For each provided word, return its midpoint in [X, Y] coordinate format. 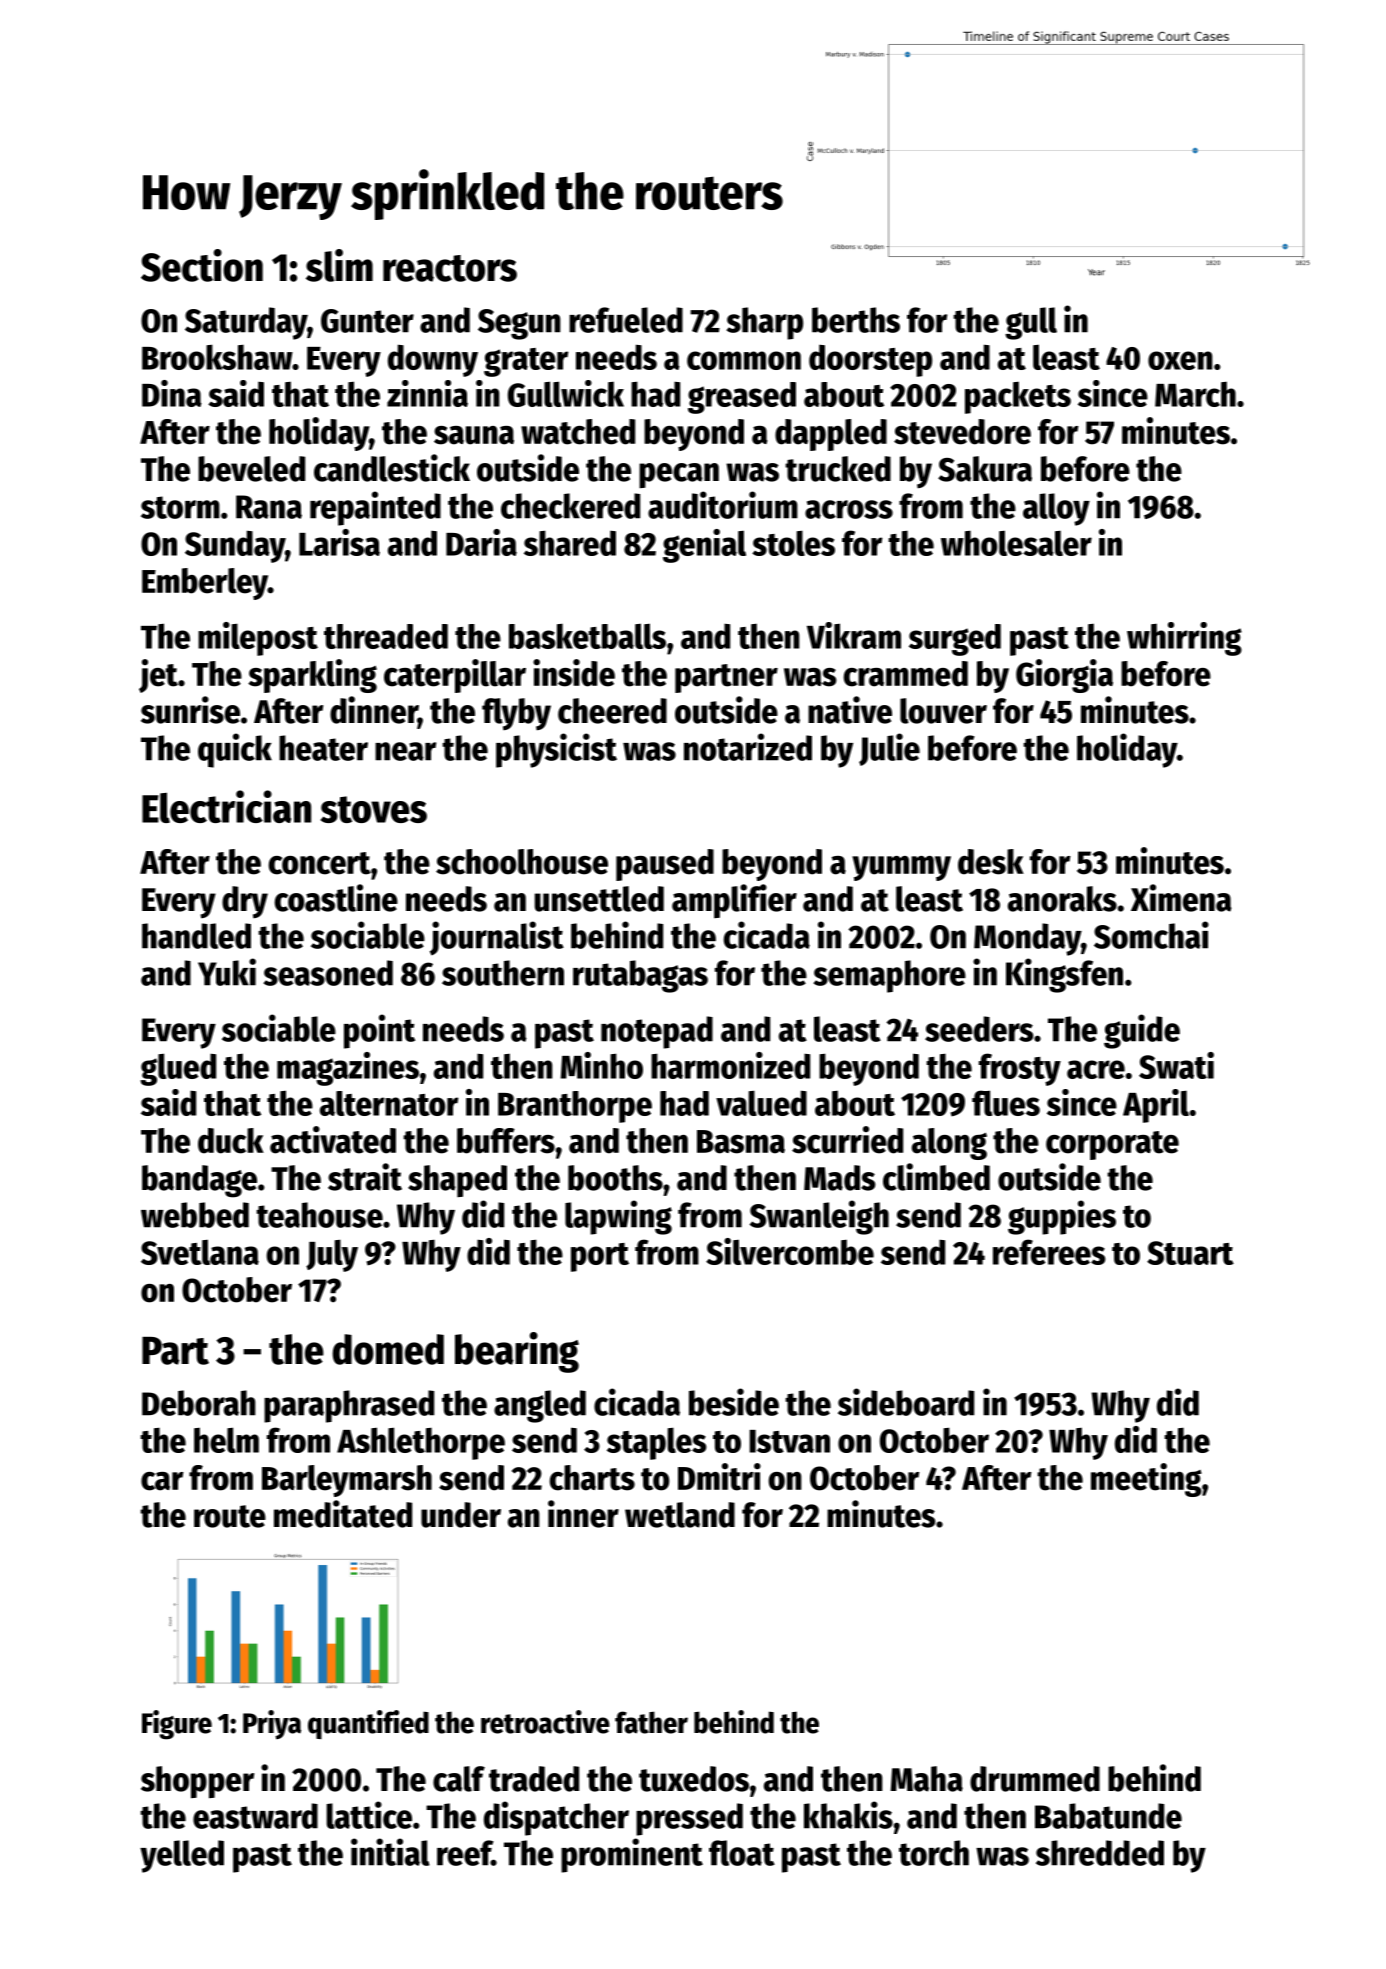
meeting [1146, 1480]
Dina [172, 393]
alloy [1056, 509]
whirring [1184, 639]
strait [365, 1177]
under [461, 1515]
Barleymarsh [347, 1481]
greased [742, 398]
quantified [368, 1724]
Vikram [854, 635]
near [405, 751]
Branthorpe [575, 1107]
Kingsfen [1064, 975]
